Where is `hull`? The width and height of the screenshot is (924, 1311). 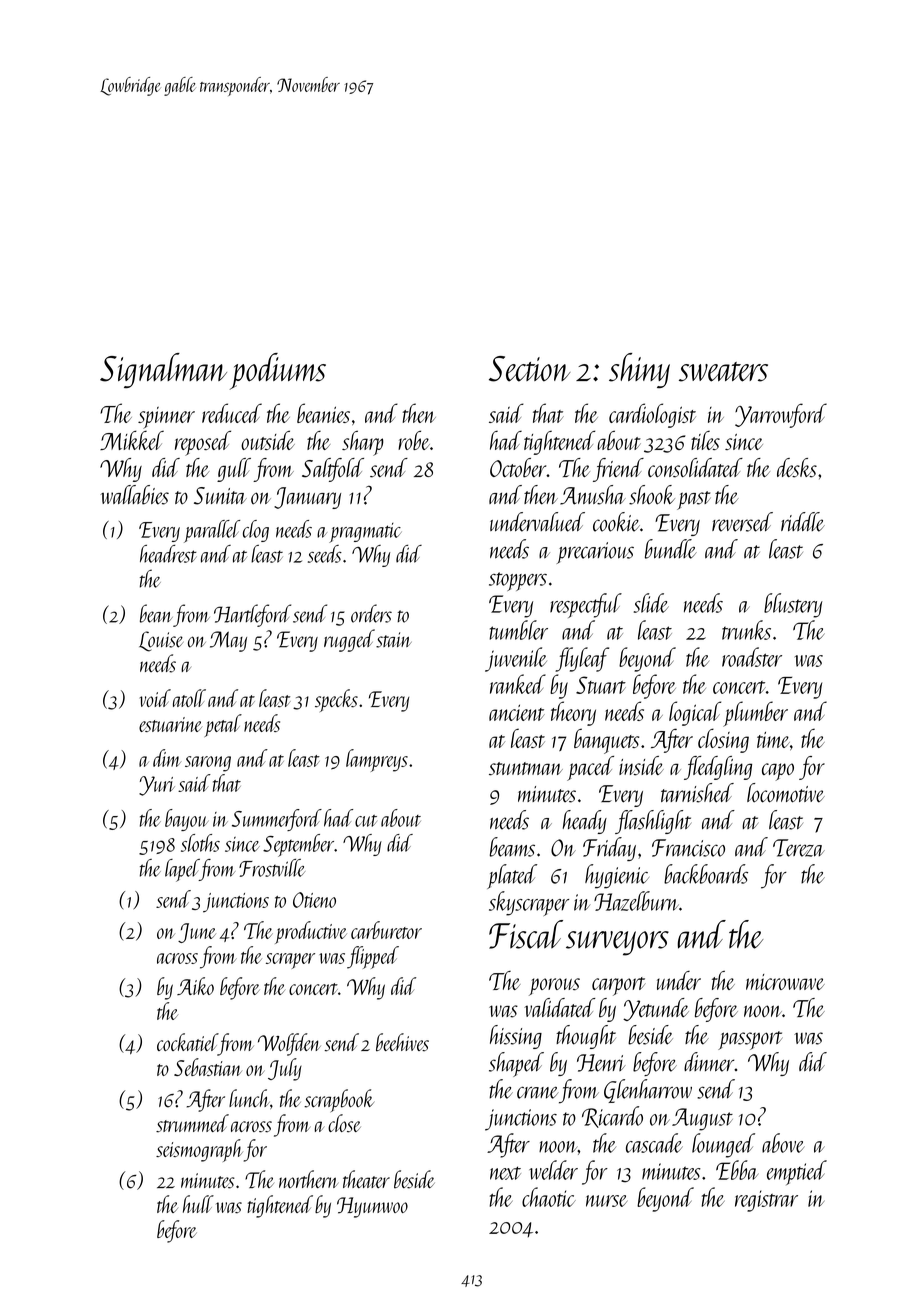
hull is located at coordinates (198, 1204).
